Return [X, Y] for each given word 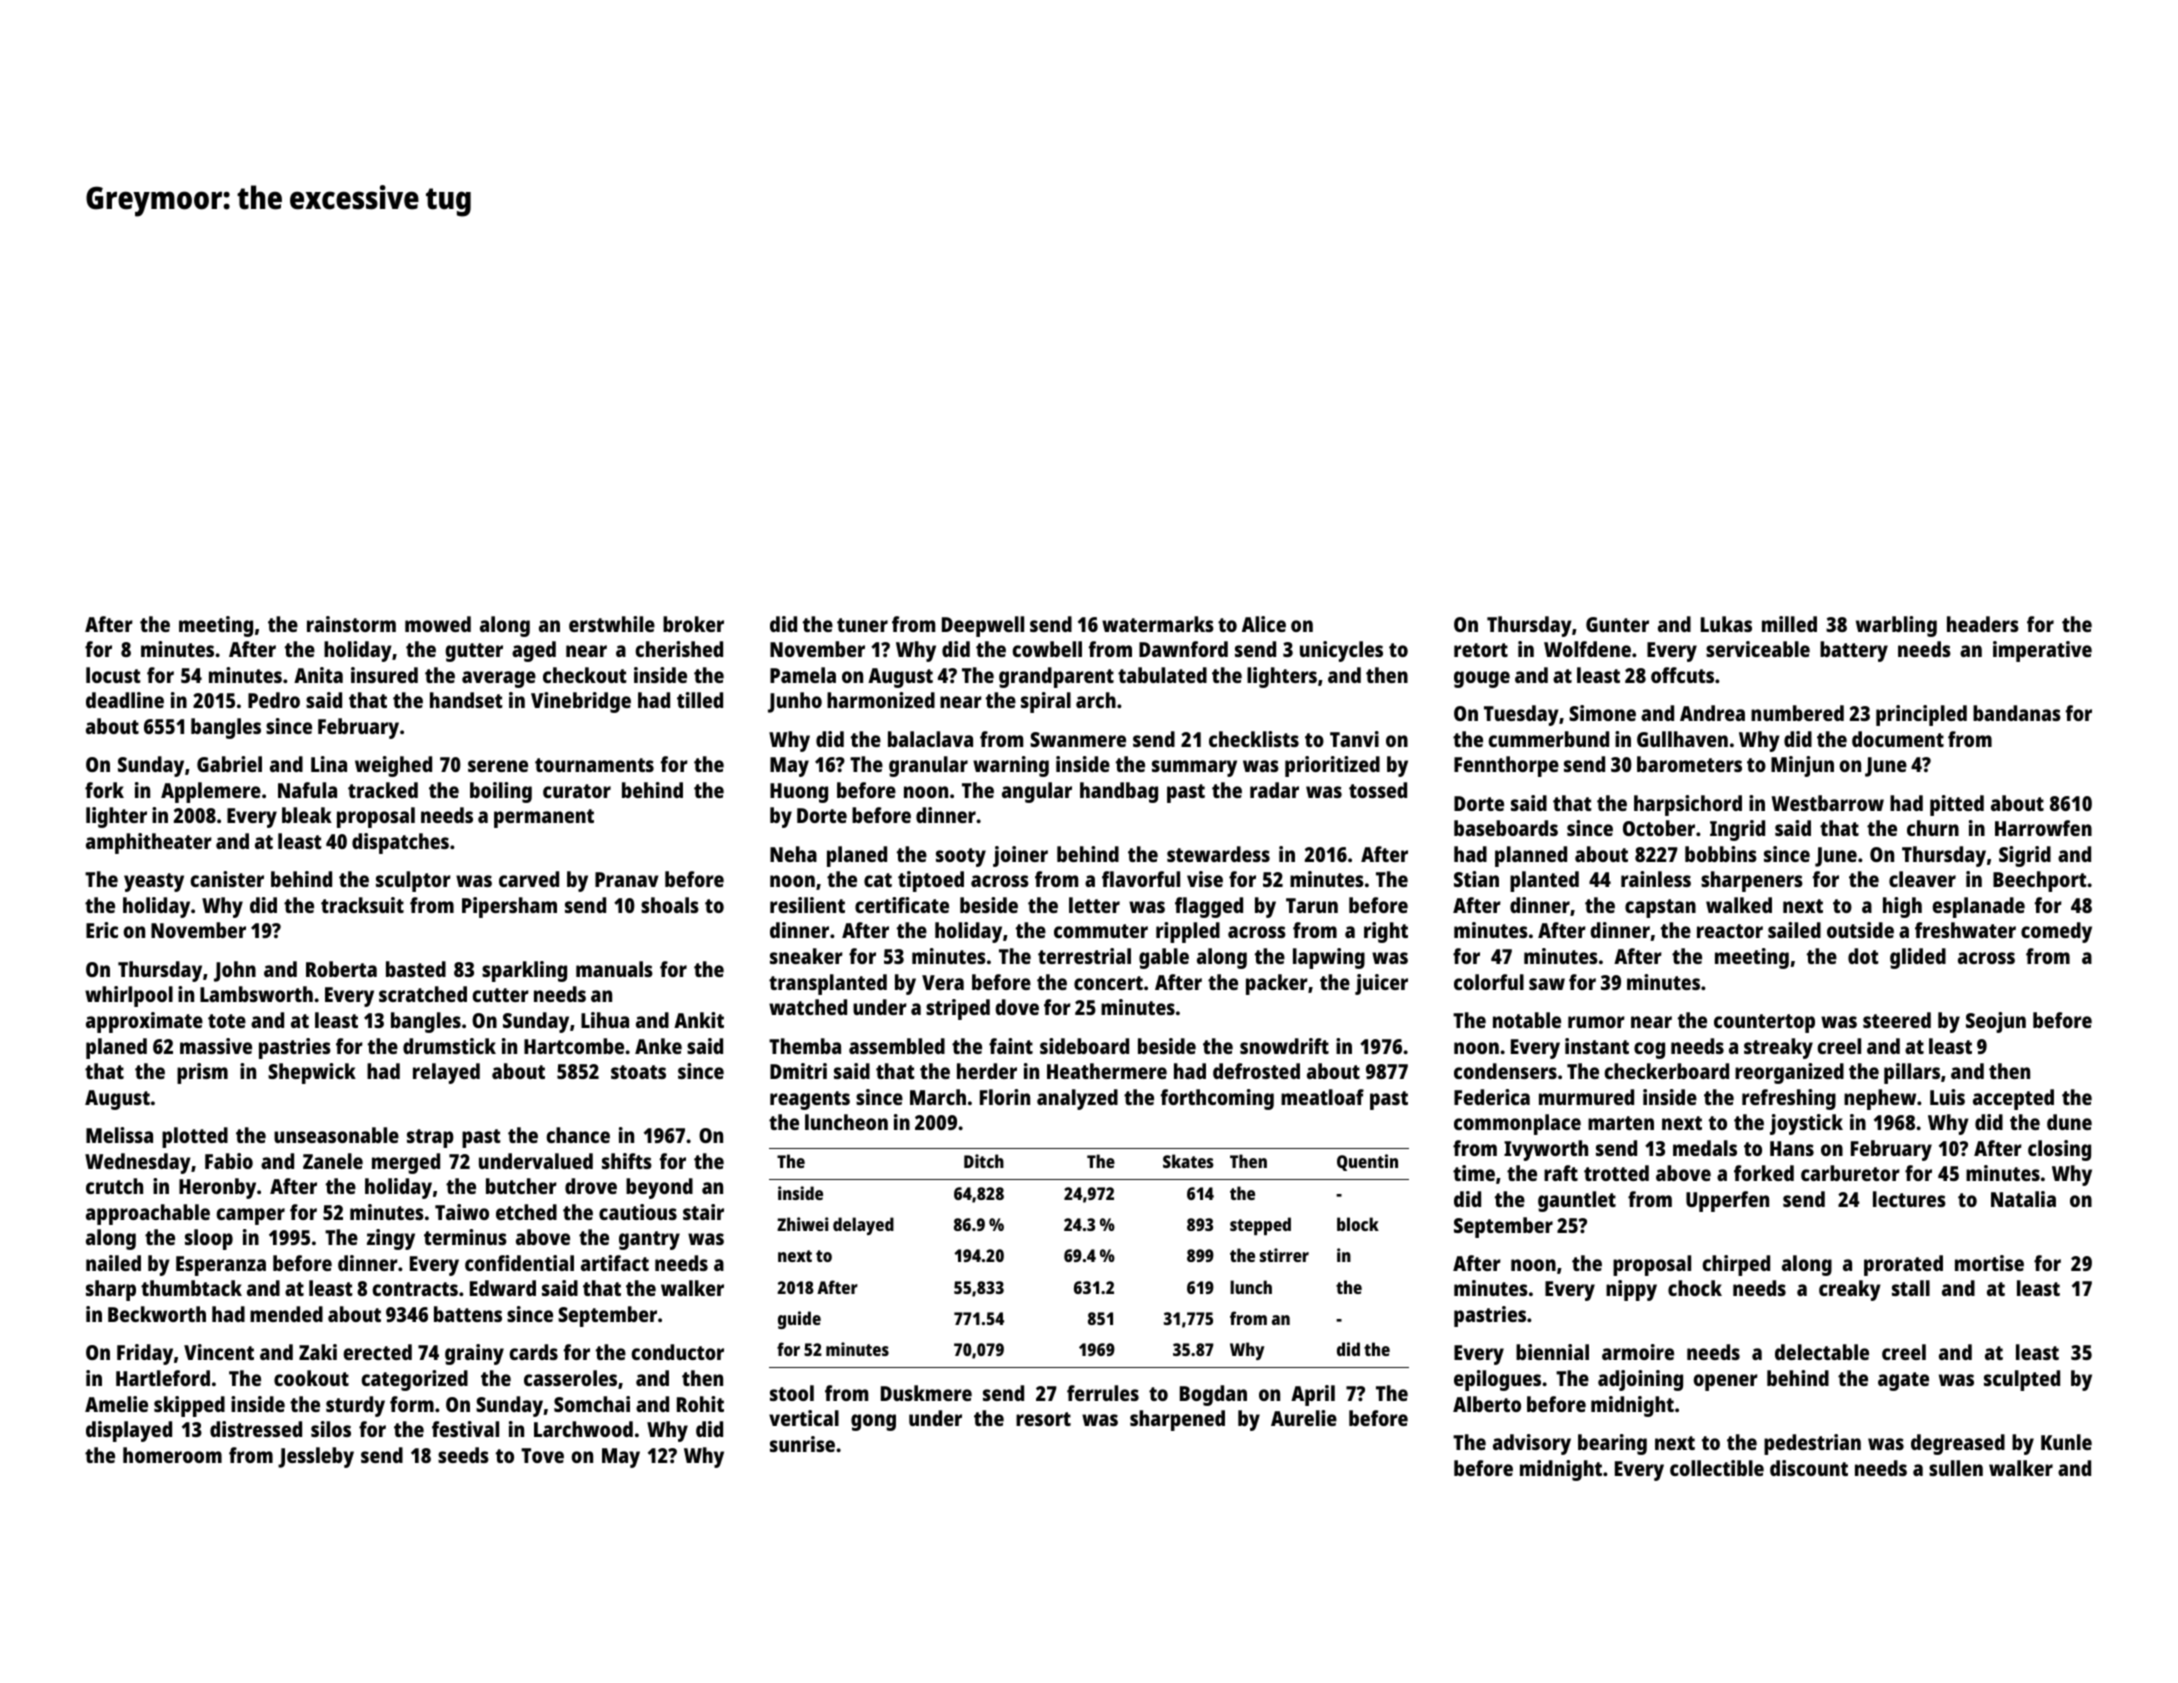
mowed [438, 624]
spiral [1046, 702]
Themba [805, 1046]
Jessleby [316, 1457]
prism [202, 1073]
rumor [1596, 1022]
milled [1789, 624]
